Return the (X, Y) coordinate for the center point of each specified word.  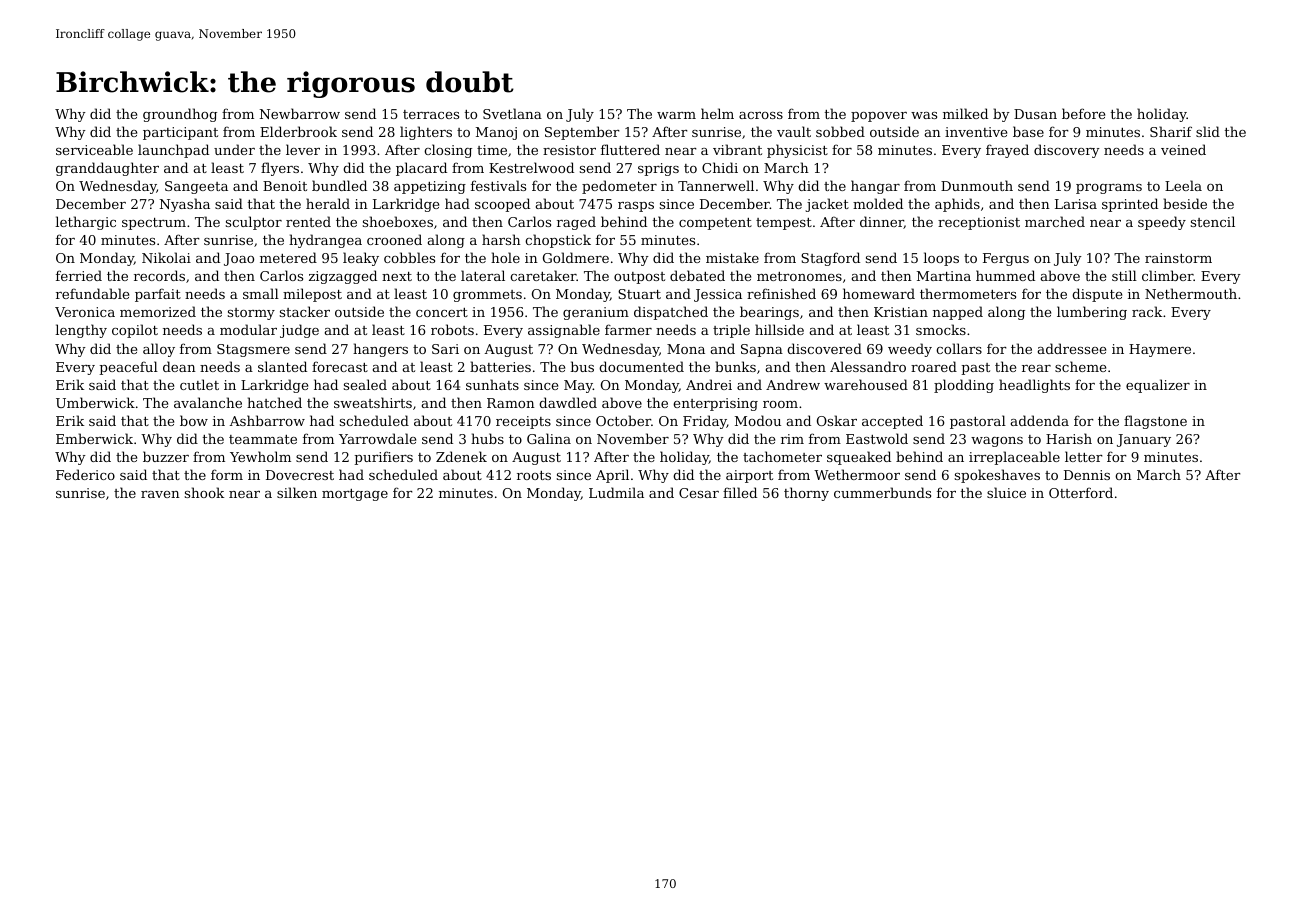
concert (442, 312)
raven (160, 494)
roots (534, 475)
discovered (824, 348)
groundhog (180, 115)
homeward (879, 293)
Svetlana (512, 113)
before (1083, 113)
